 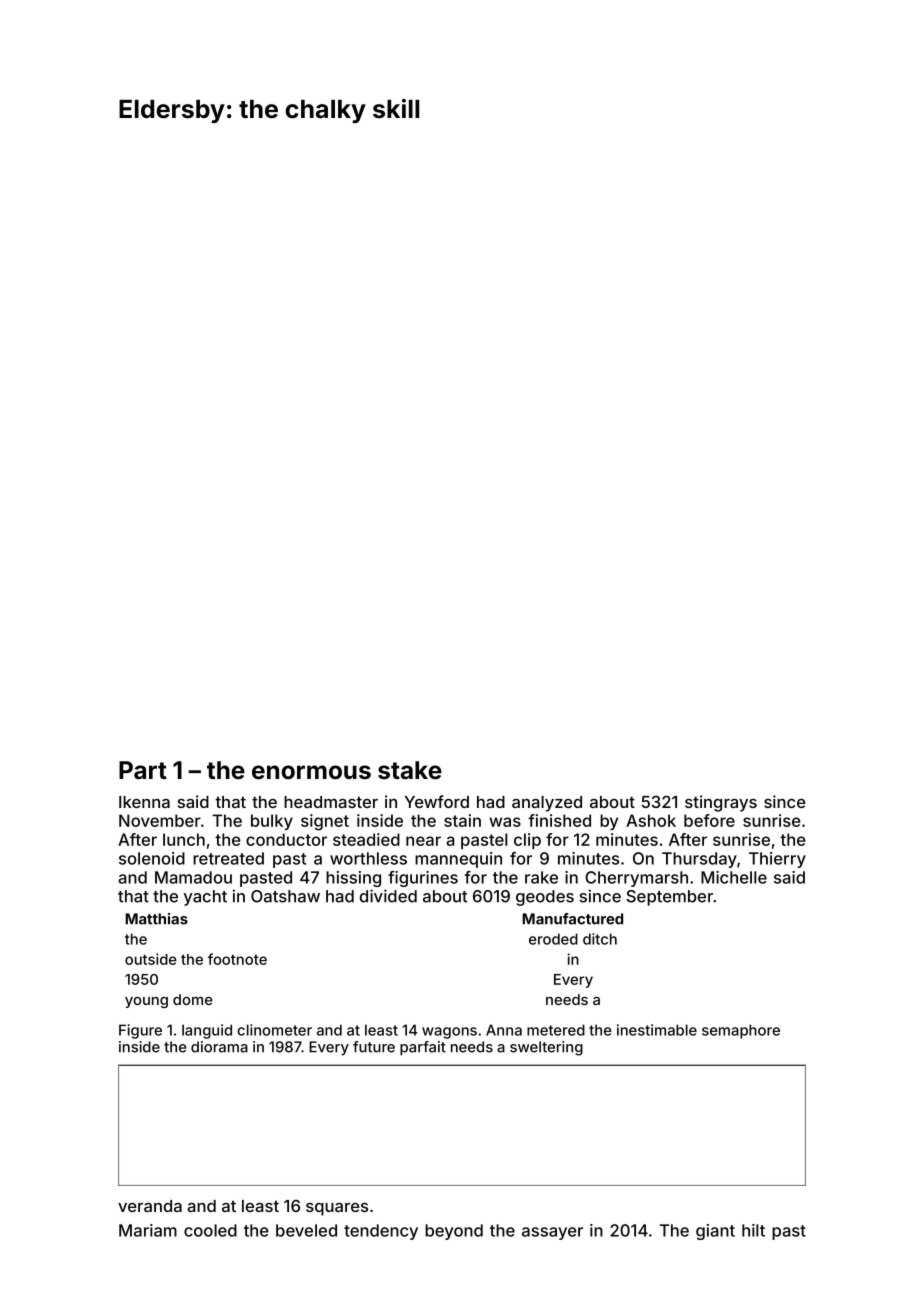 I want to click on beveled, so click(x=306, y=1230).
